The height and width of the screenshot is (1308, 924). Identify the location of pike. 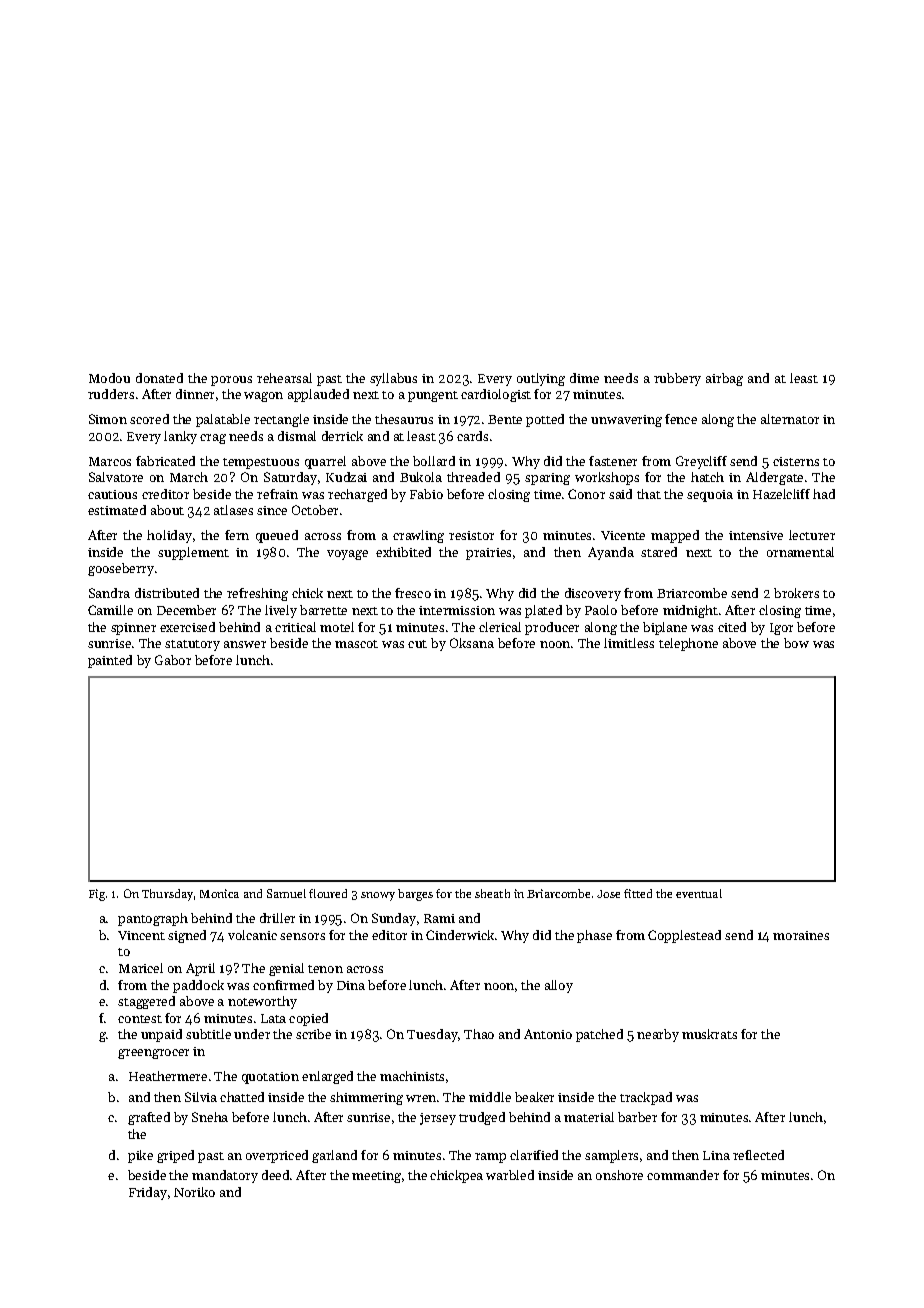
(140, 1156).
